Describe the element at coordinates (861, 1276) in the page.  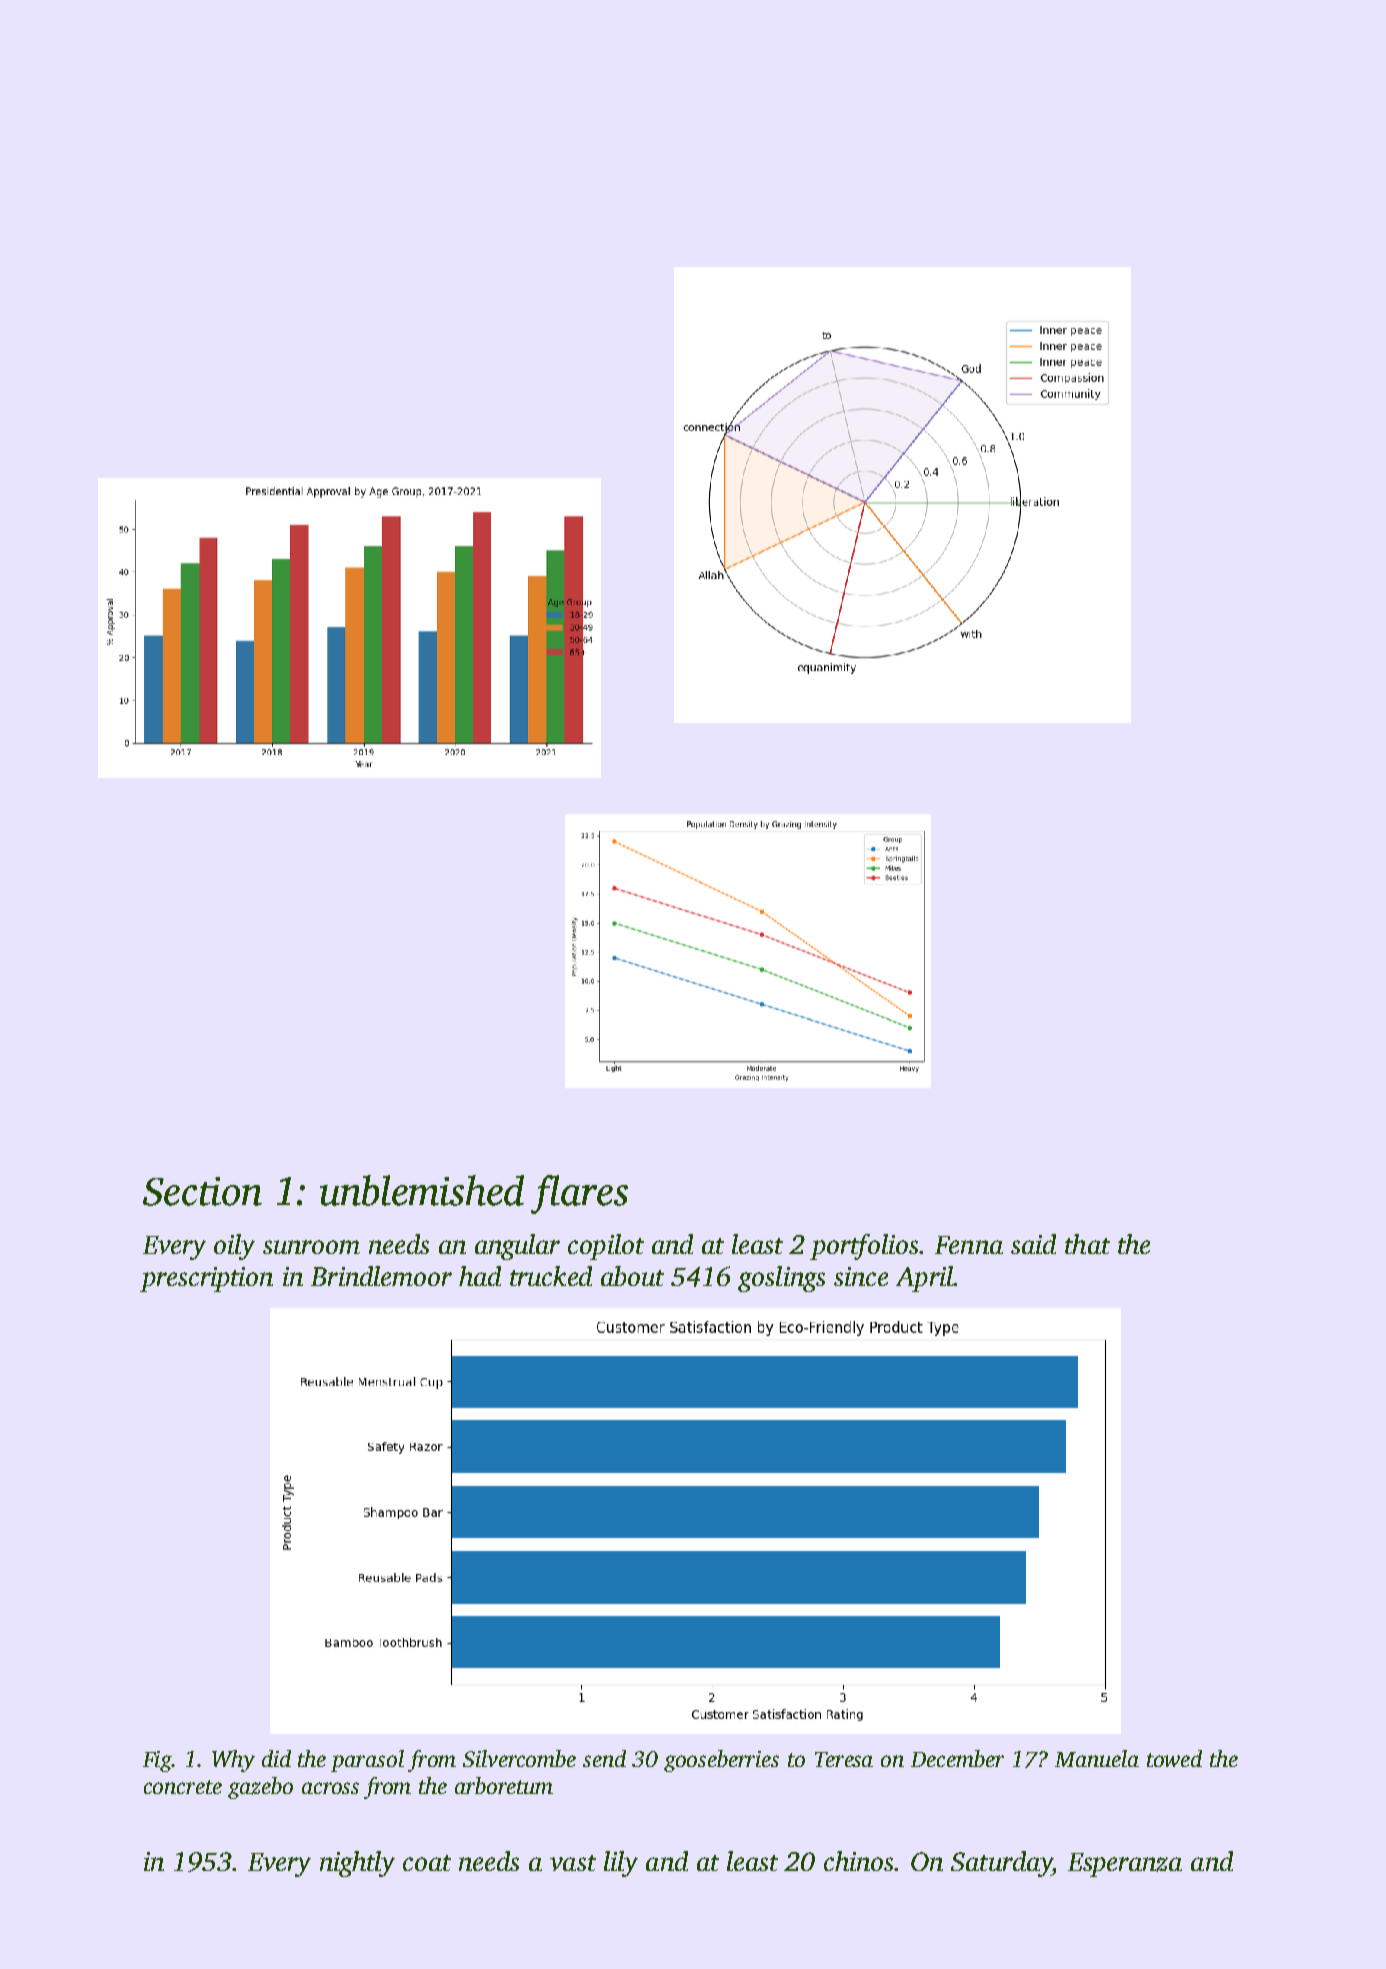
I see `since` at that location.
